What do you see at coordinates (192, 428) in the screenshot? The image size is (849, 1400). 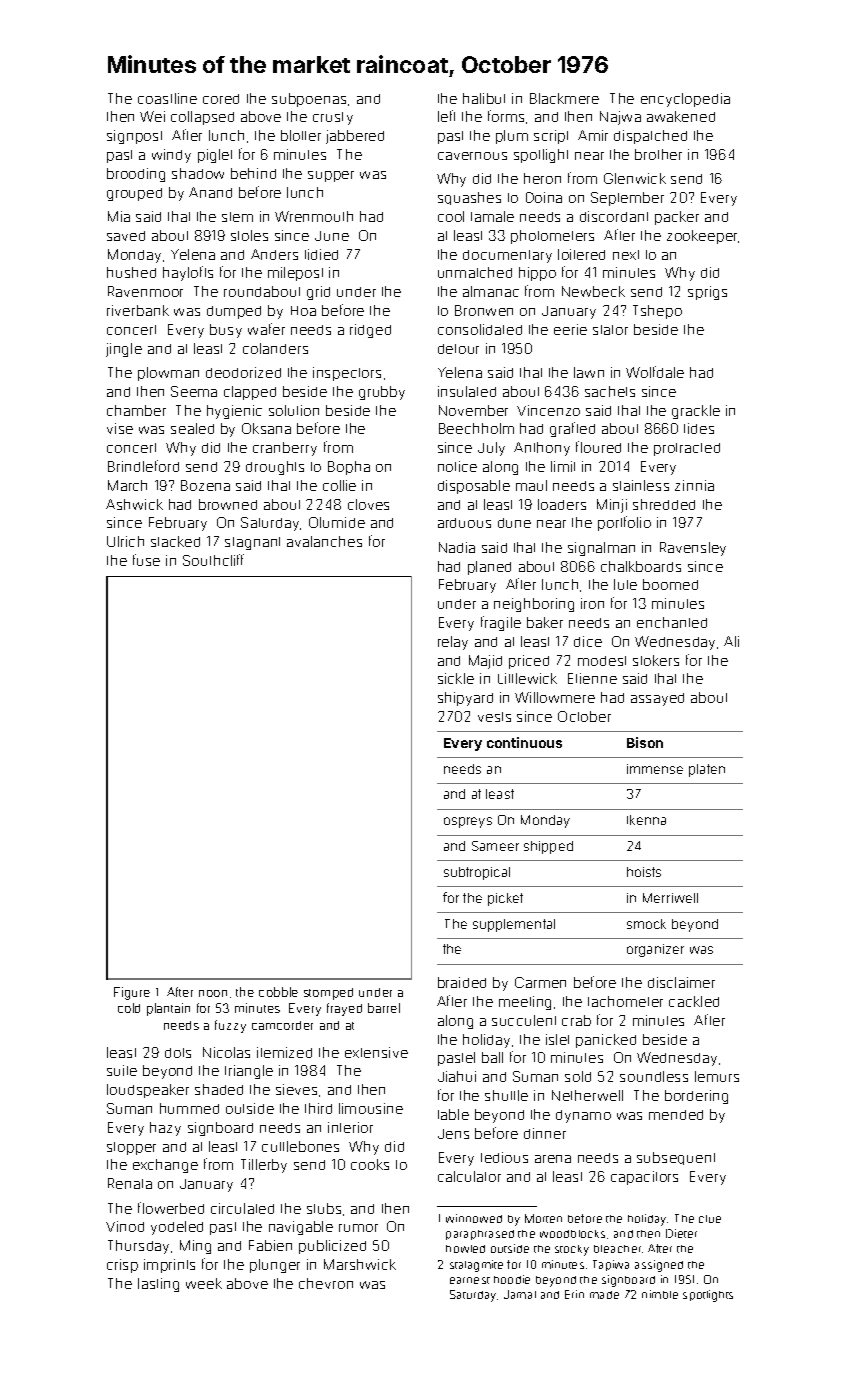 I see `sealed` at bounding box center [192, 428].
